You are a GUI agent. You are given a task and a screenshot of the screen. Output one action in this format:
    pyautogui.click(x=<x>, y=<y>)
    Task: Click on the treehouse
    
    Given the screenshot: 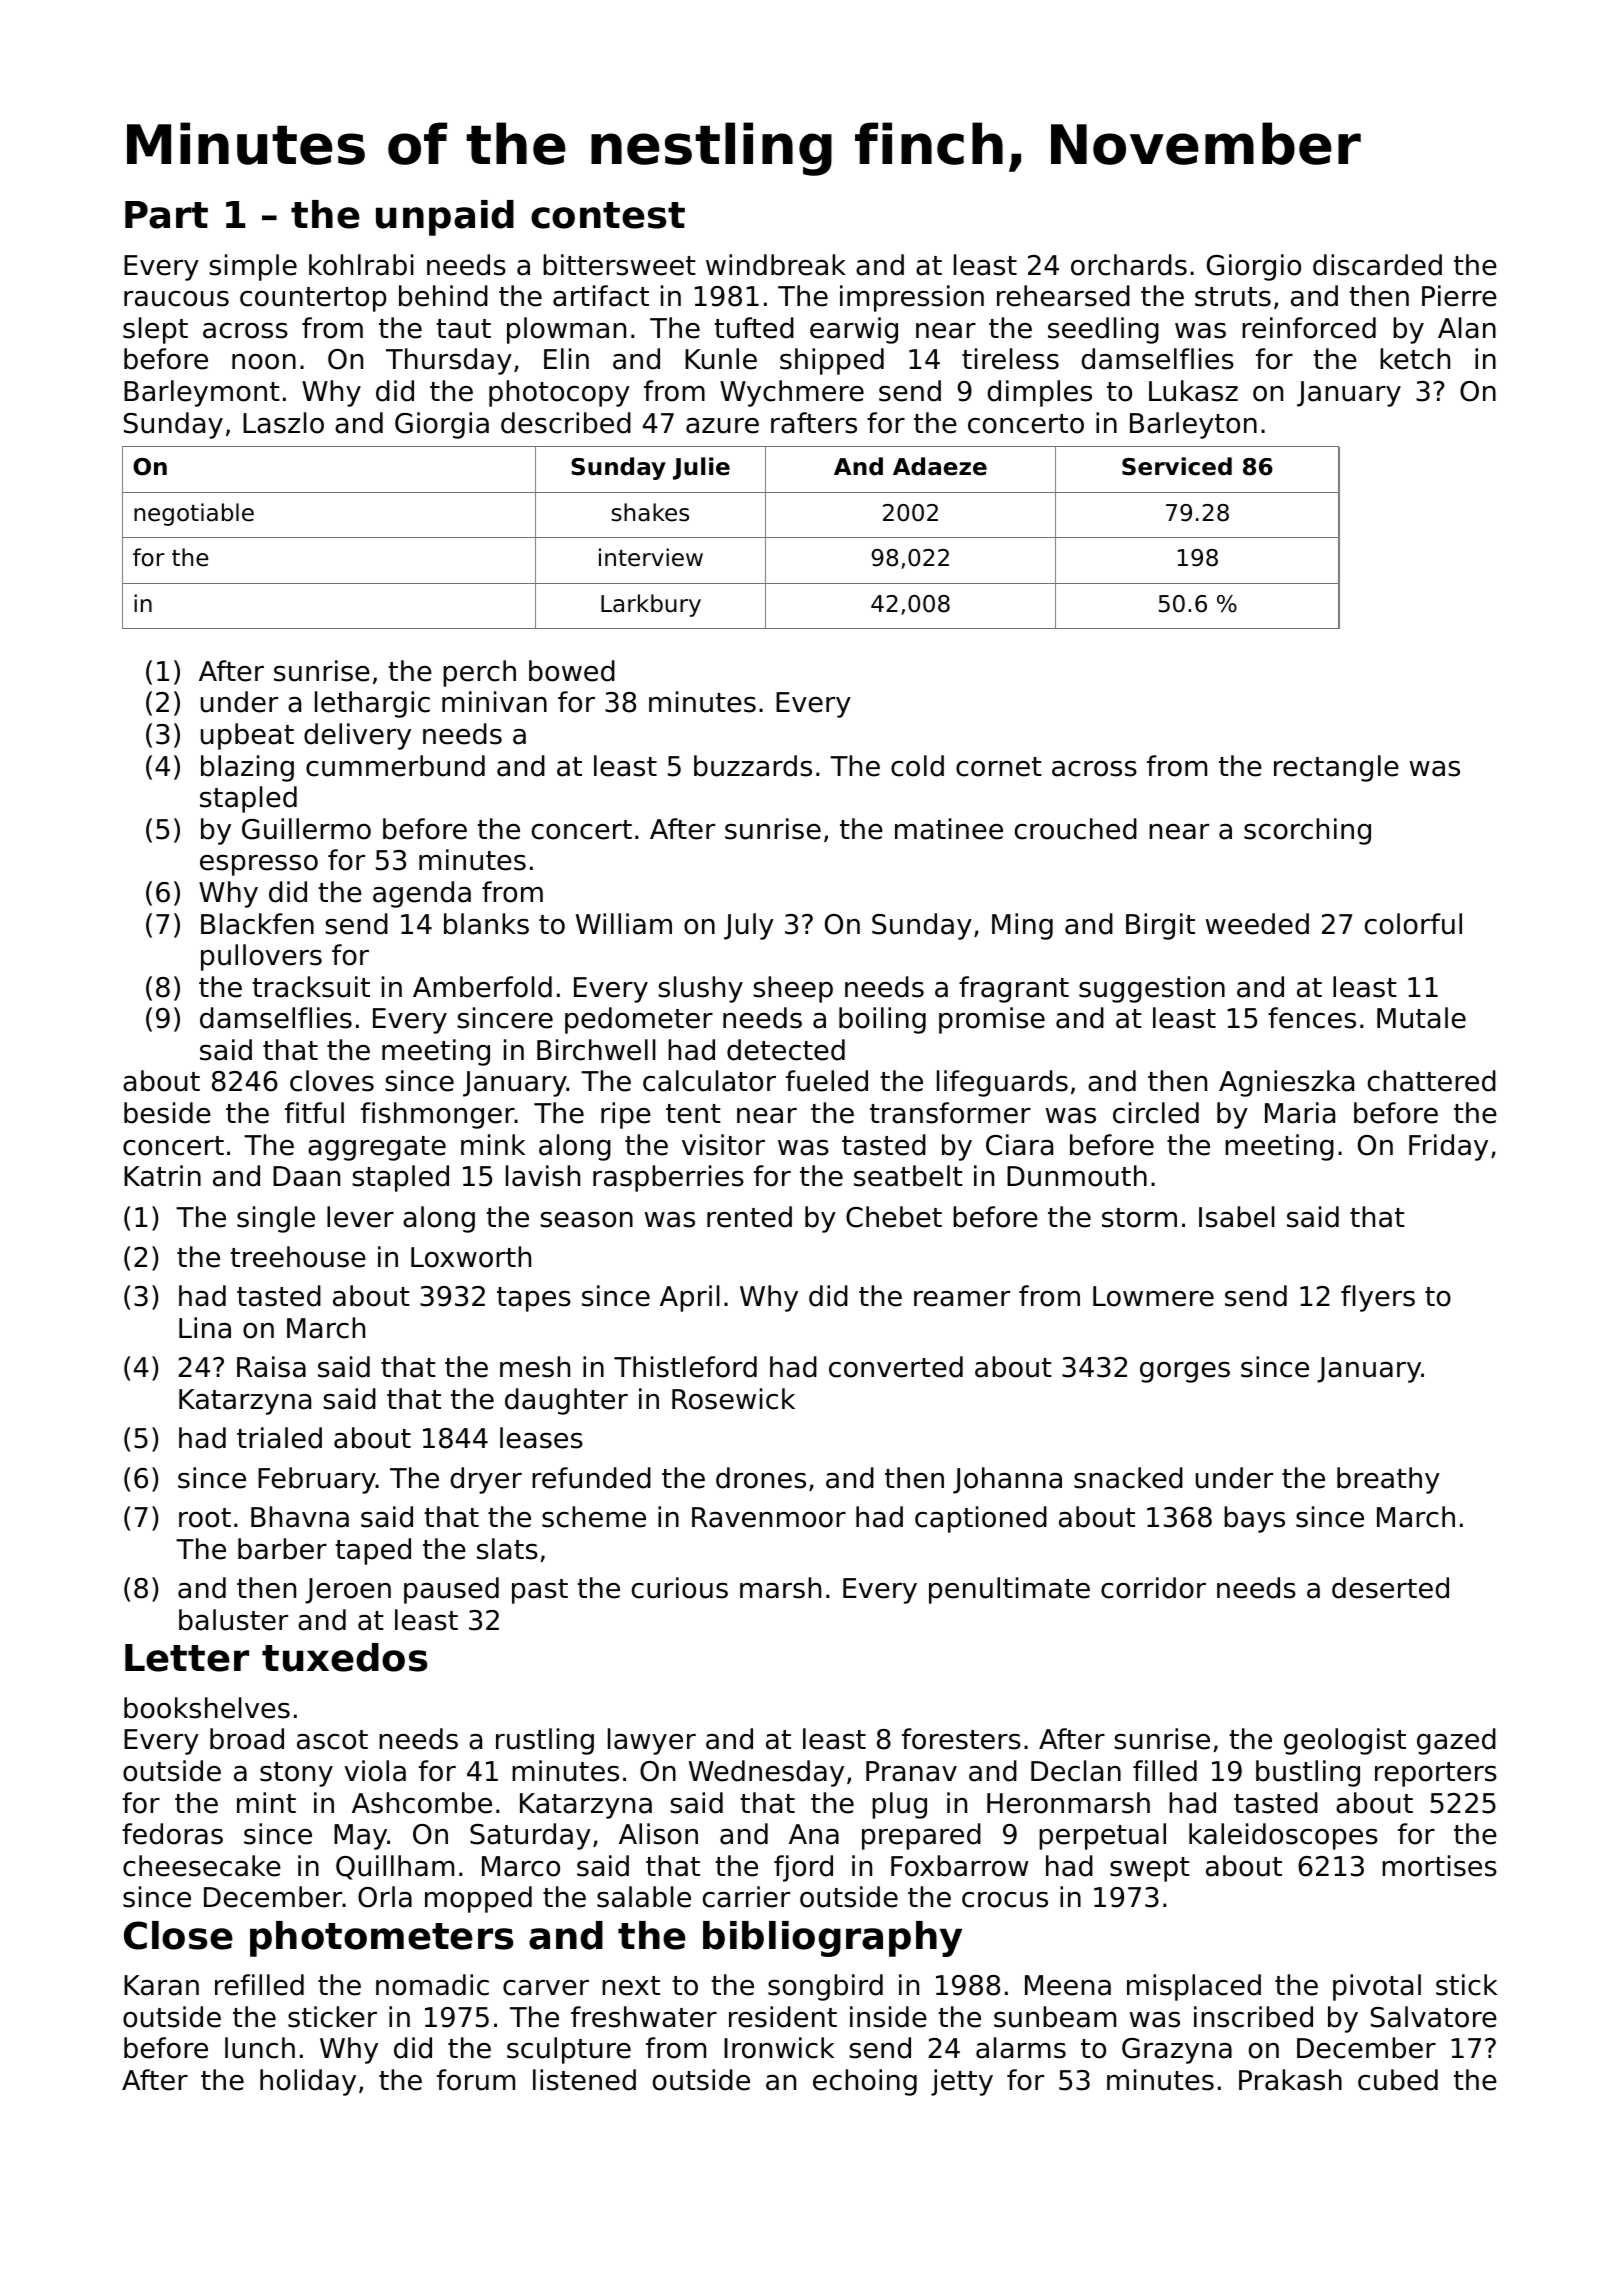 What is the action you would take?
    pyautogui.click(x=298, y=1257)
